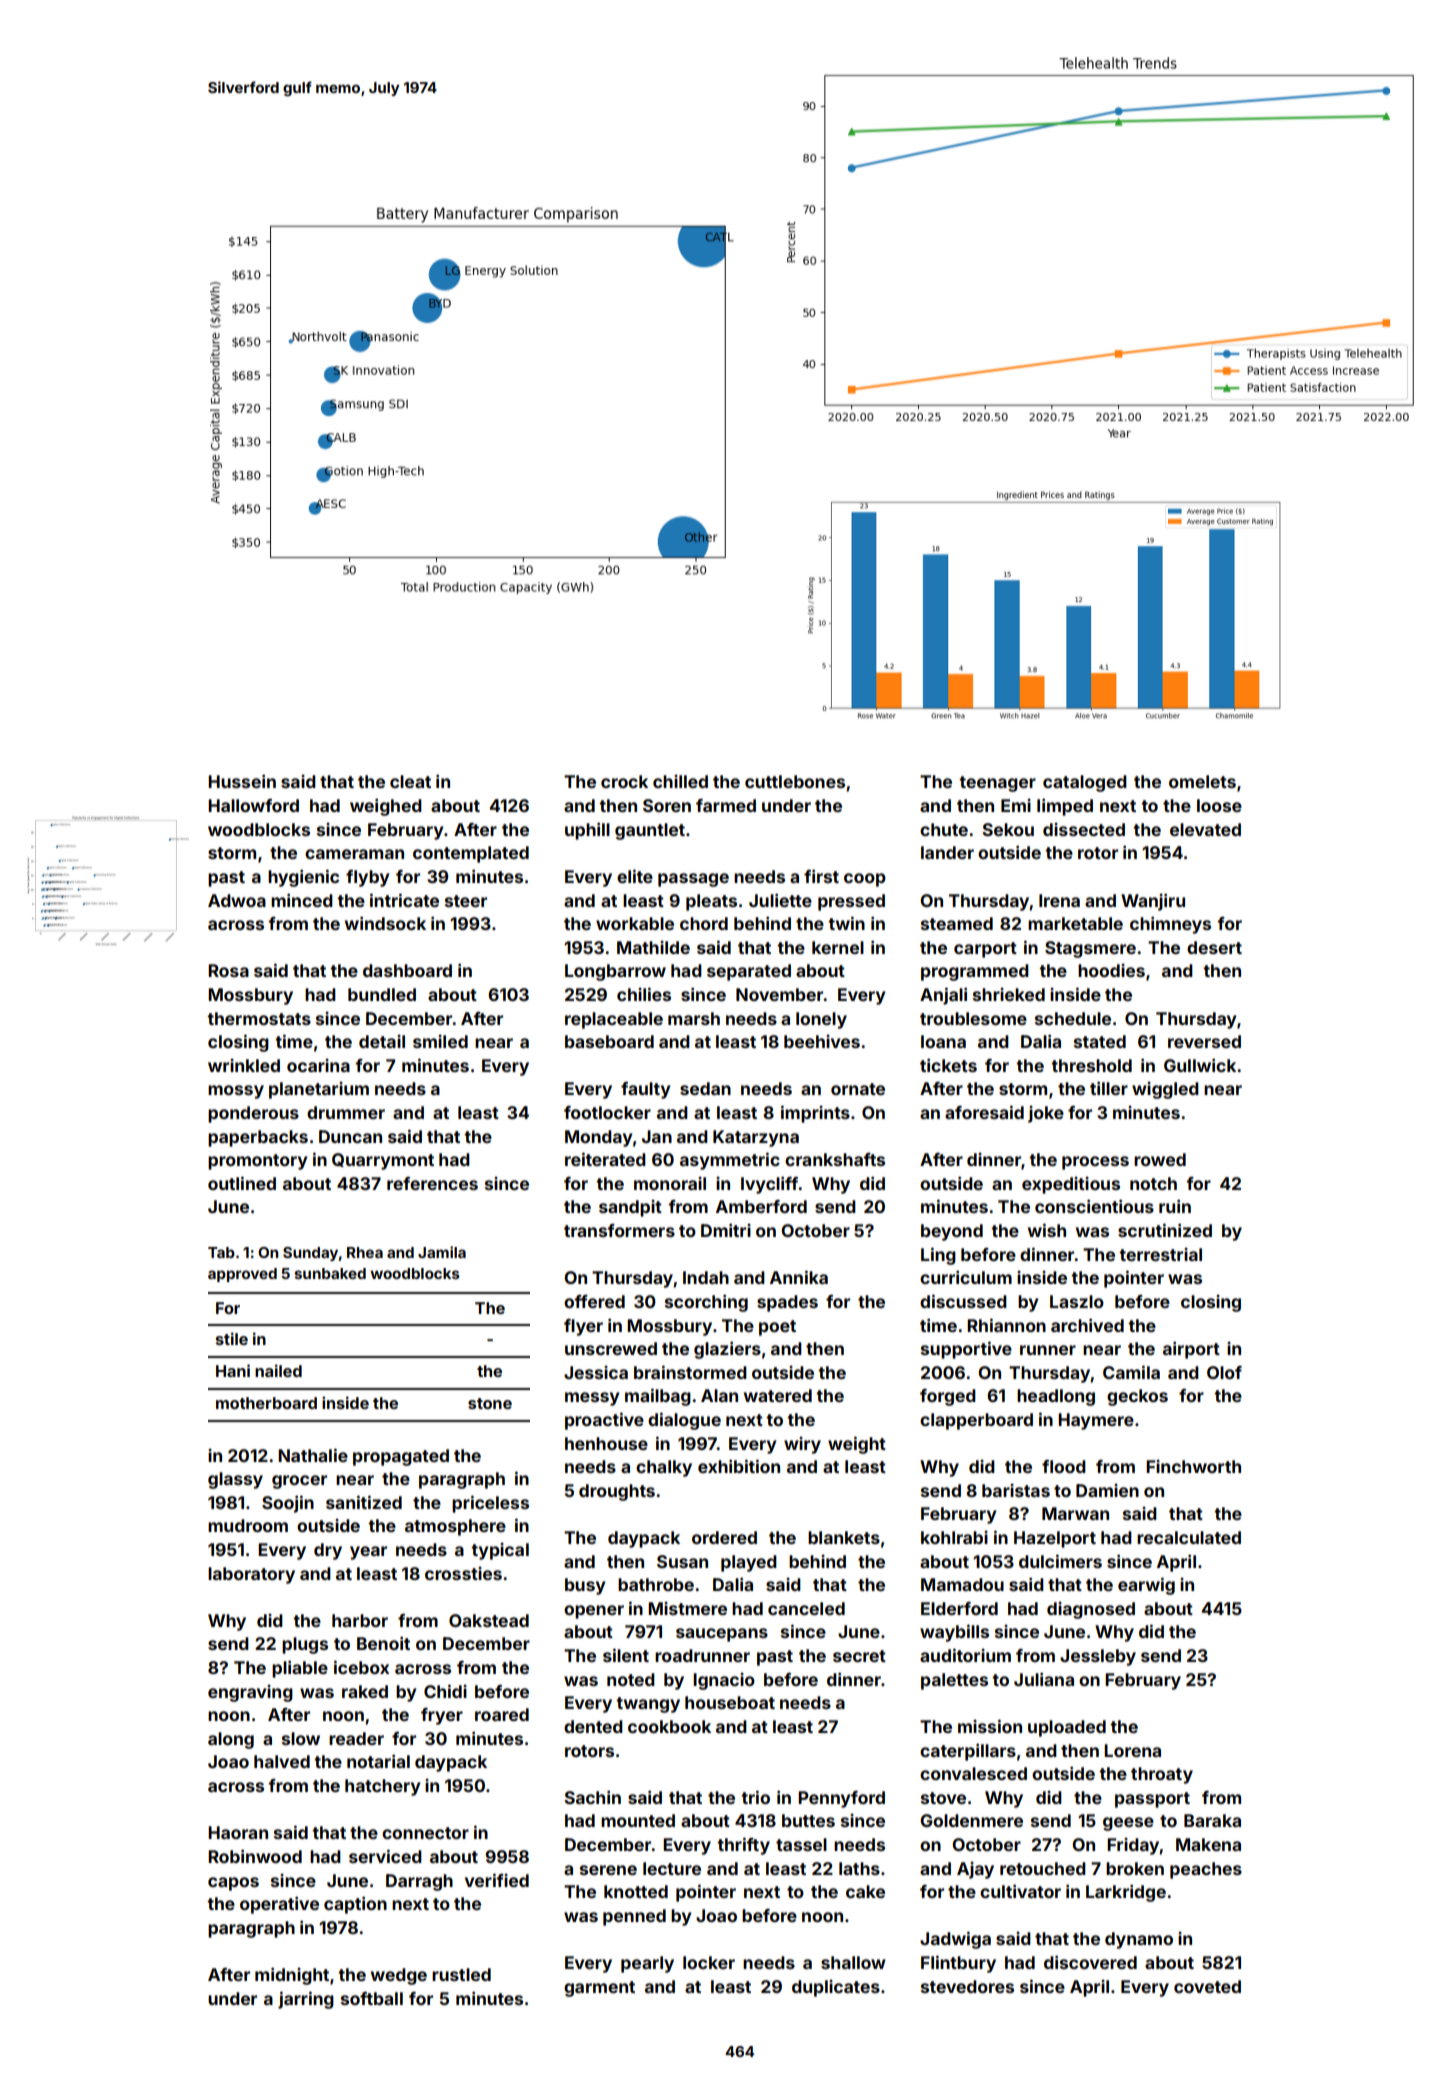 The height and width of the document is (2100, 1450). Describe the element at coordinates (1096, 1421) in the document. I see `Haymere` at that location.
